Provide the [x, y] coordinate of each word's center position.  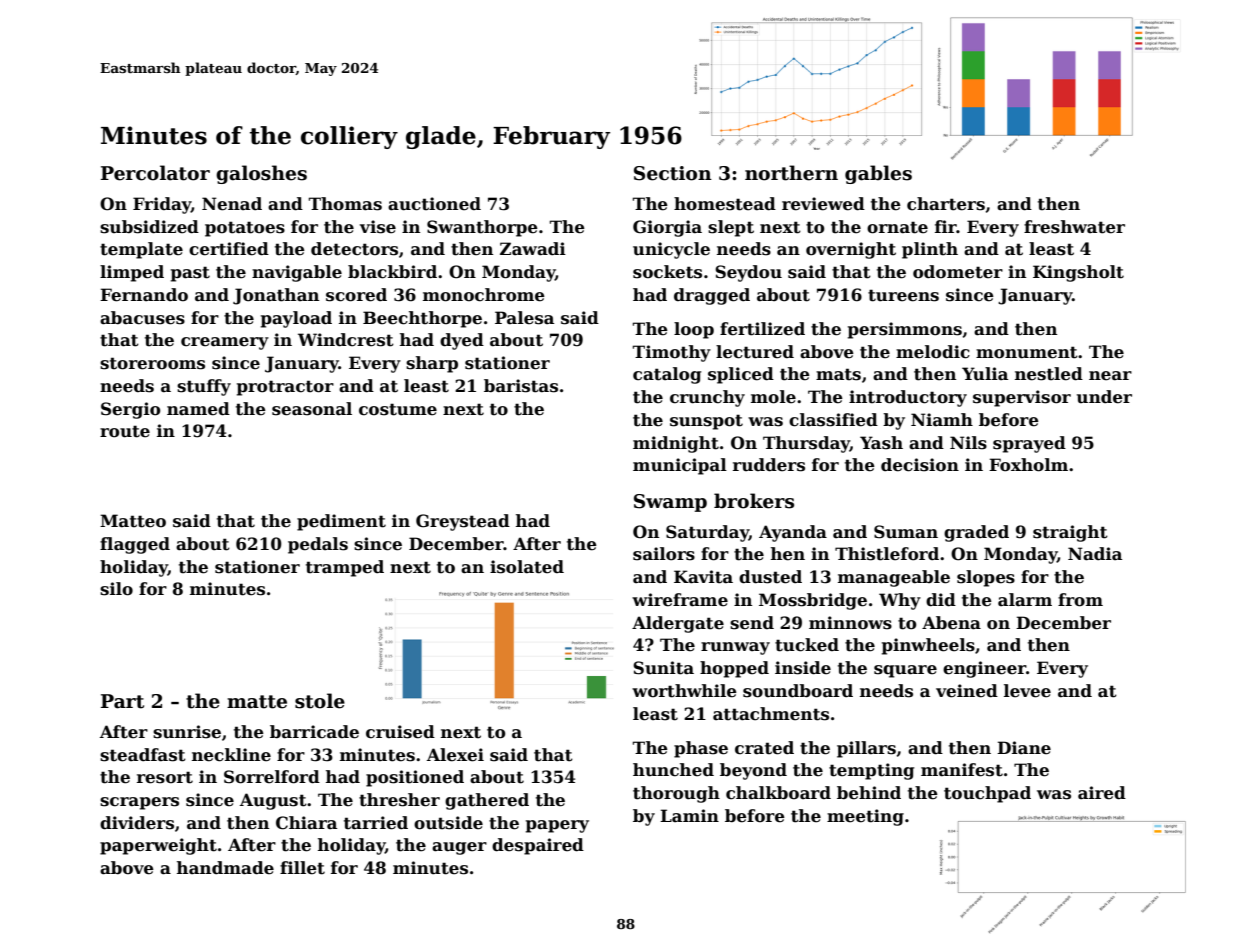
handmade [225, 868]
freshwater [1074, 227]
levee [1027, 691]
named [198, 409]
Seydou [748, 273]
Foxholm [1028, 465]
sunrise [187, 732]
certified [229, 249]
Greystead [463, 522]
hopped [734, 669]
